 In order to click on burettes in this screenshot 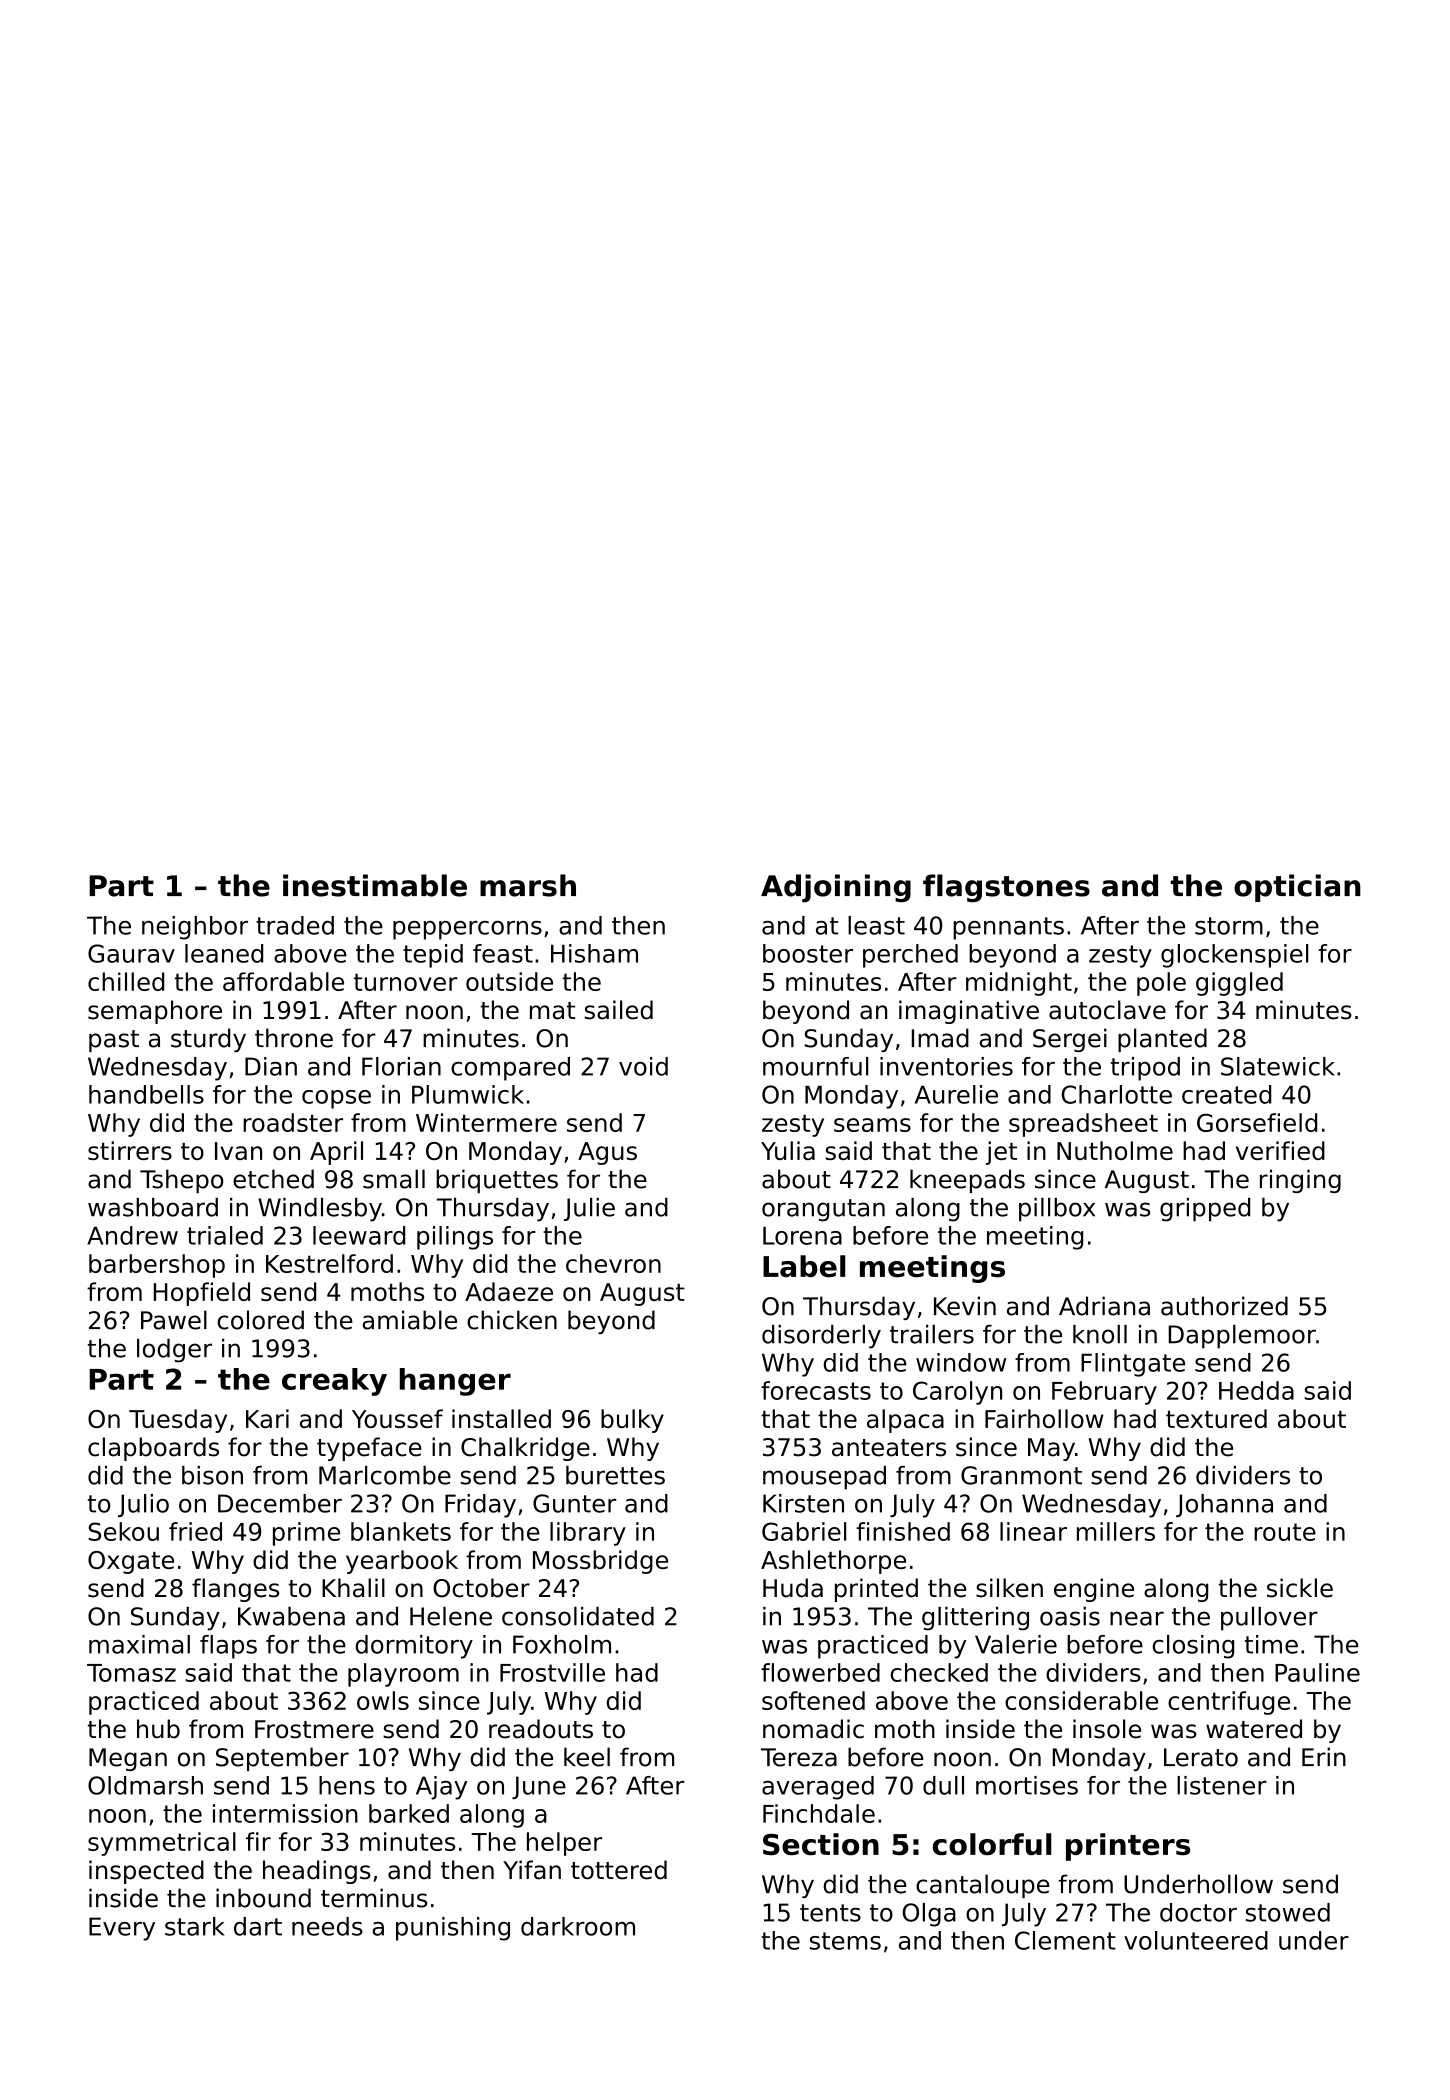, I will do `click(615, 1475)`.
